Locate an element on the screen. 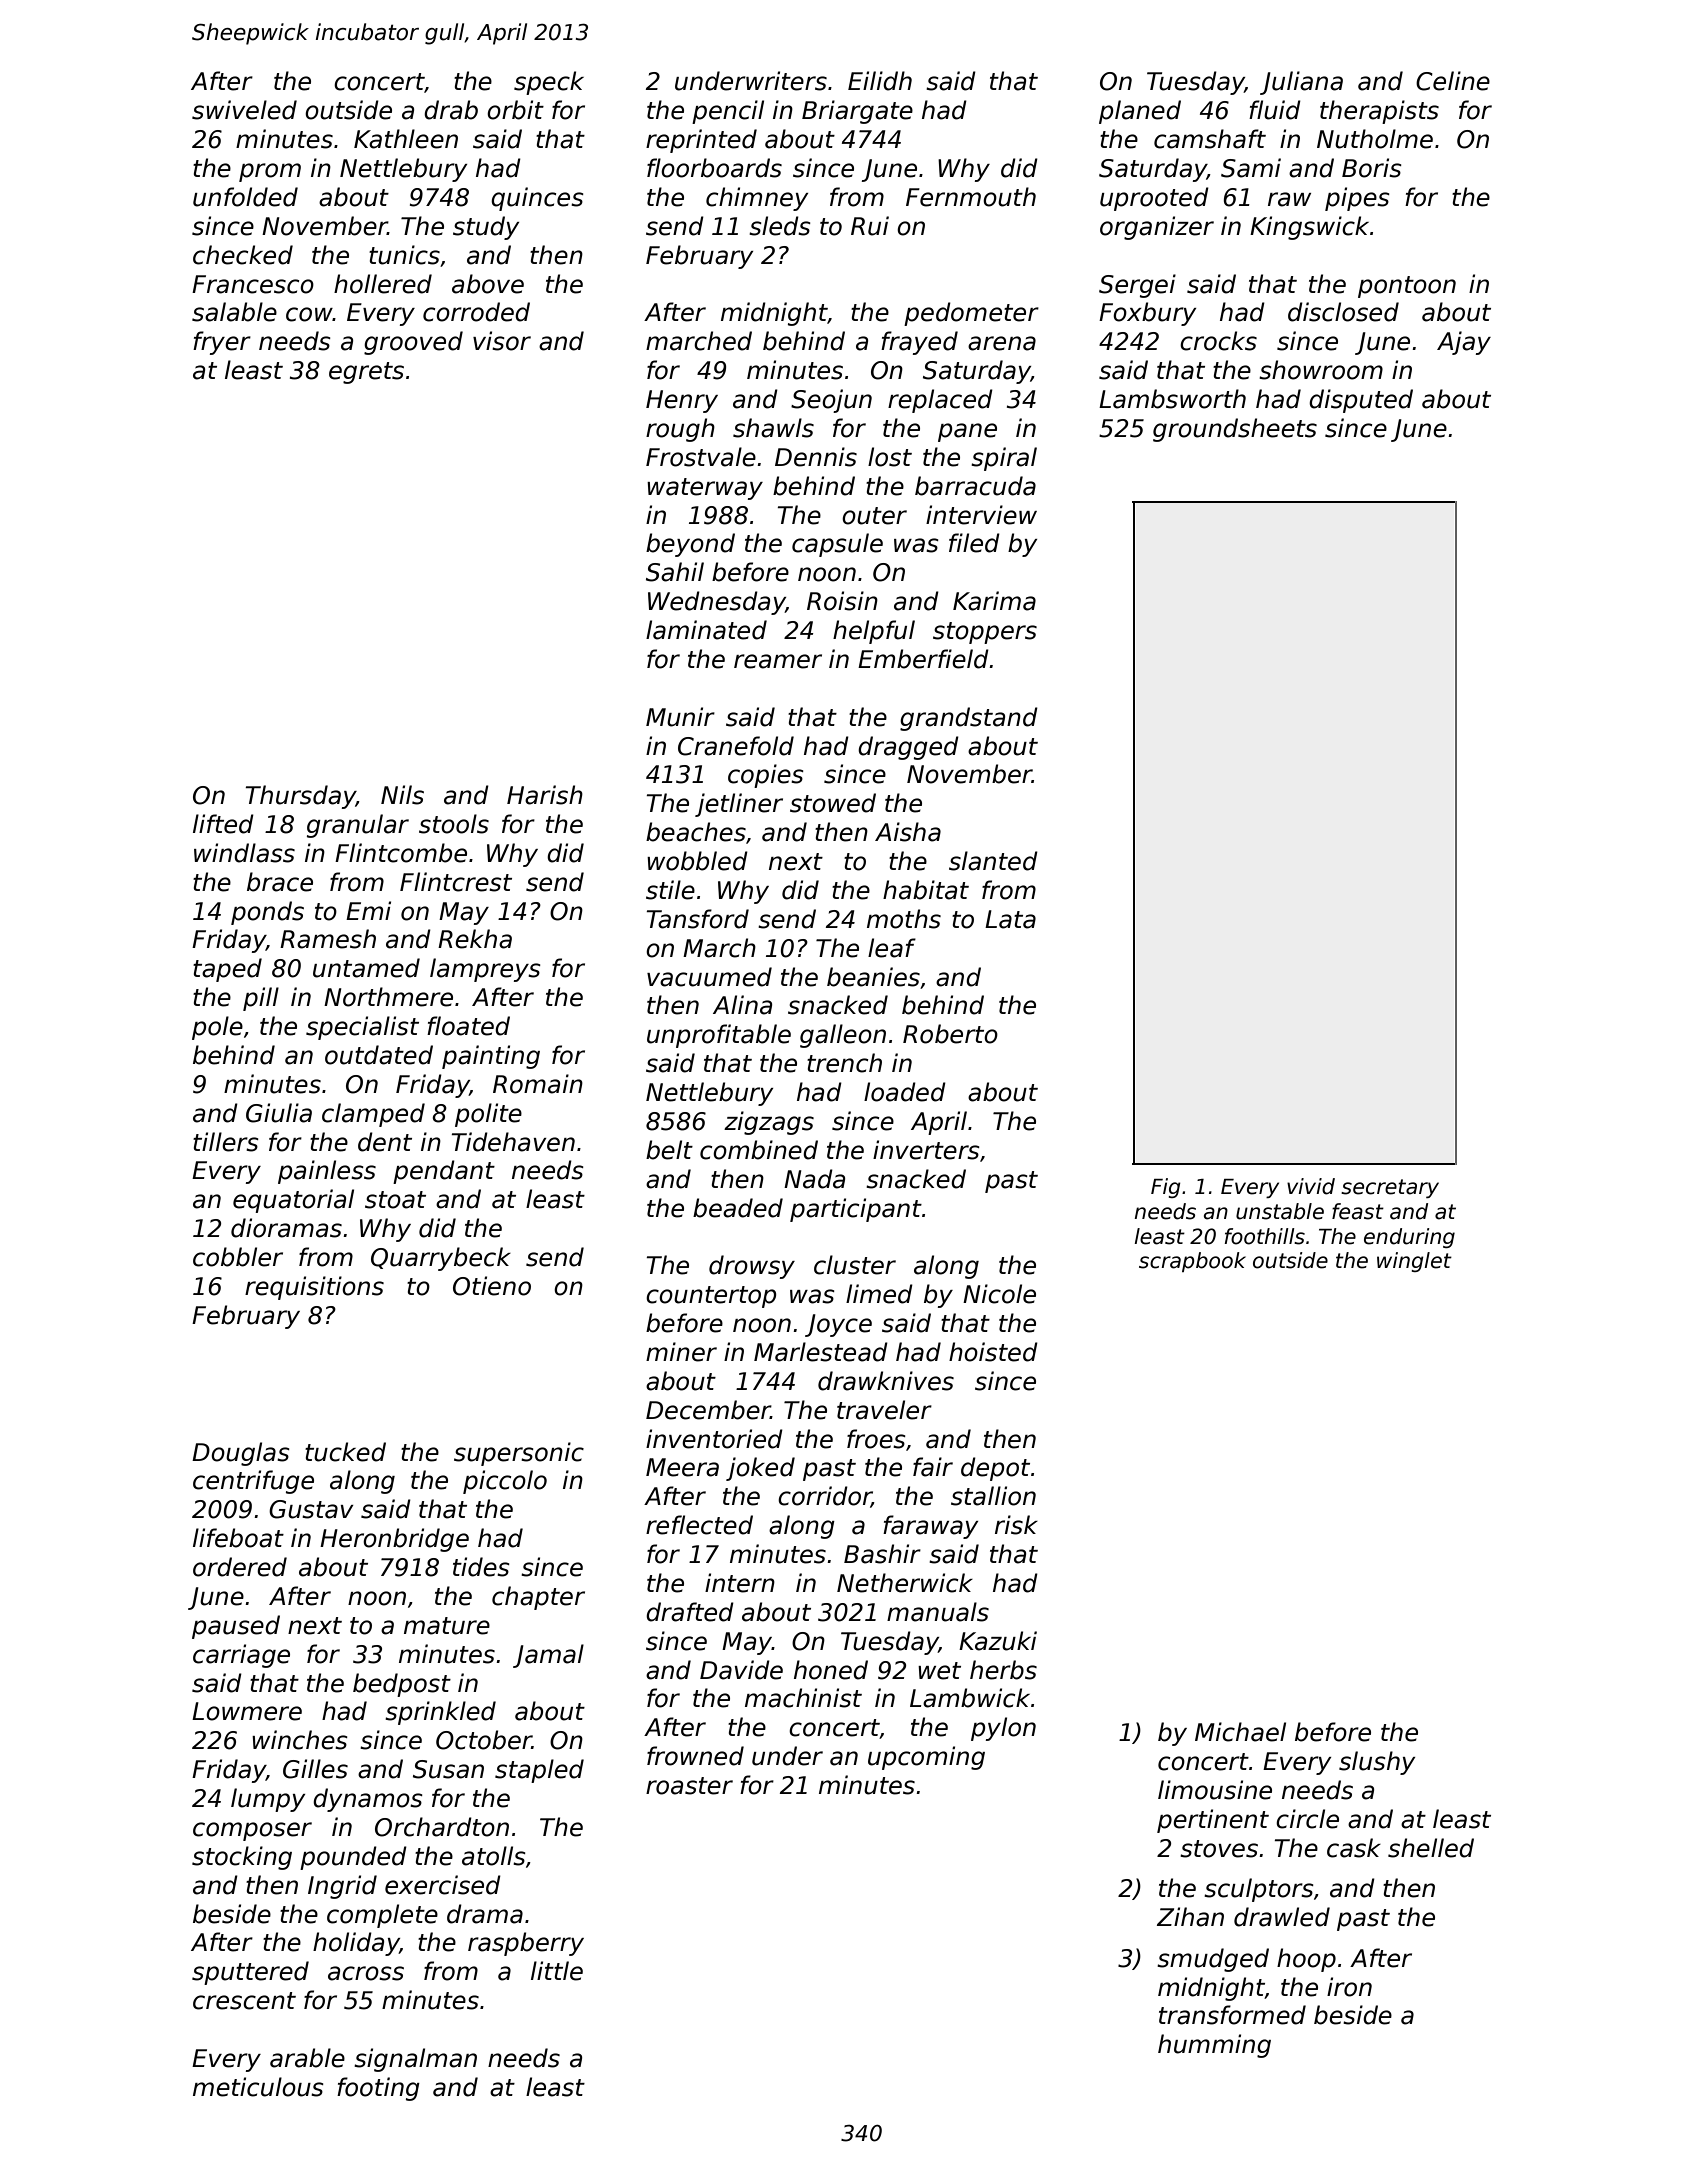 The width and height of the screenshot is (1683, 2178). scrapbook is located at coordinates (1192, 1262).
